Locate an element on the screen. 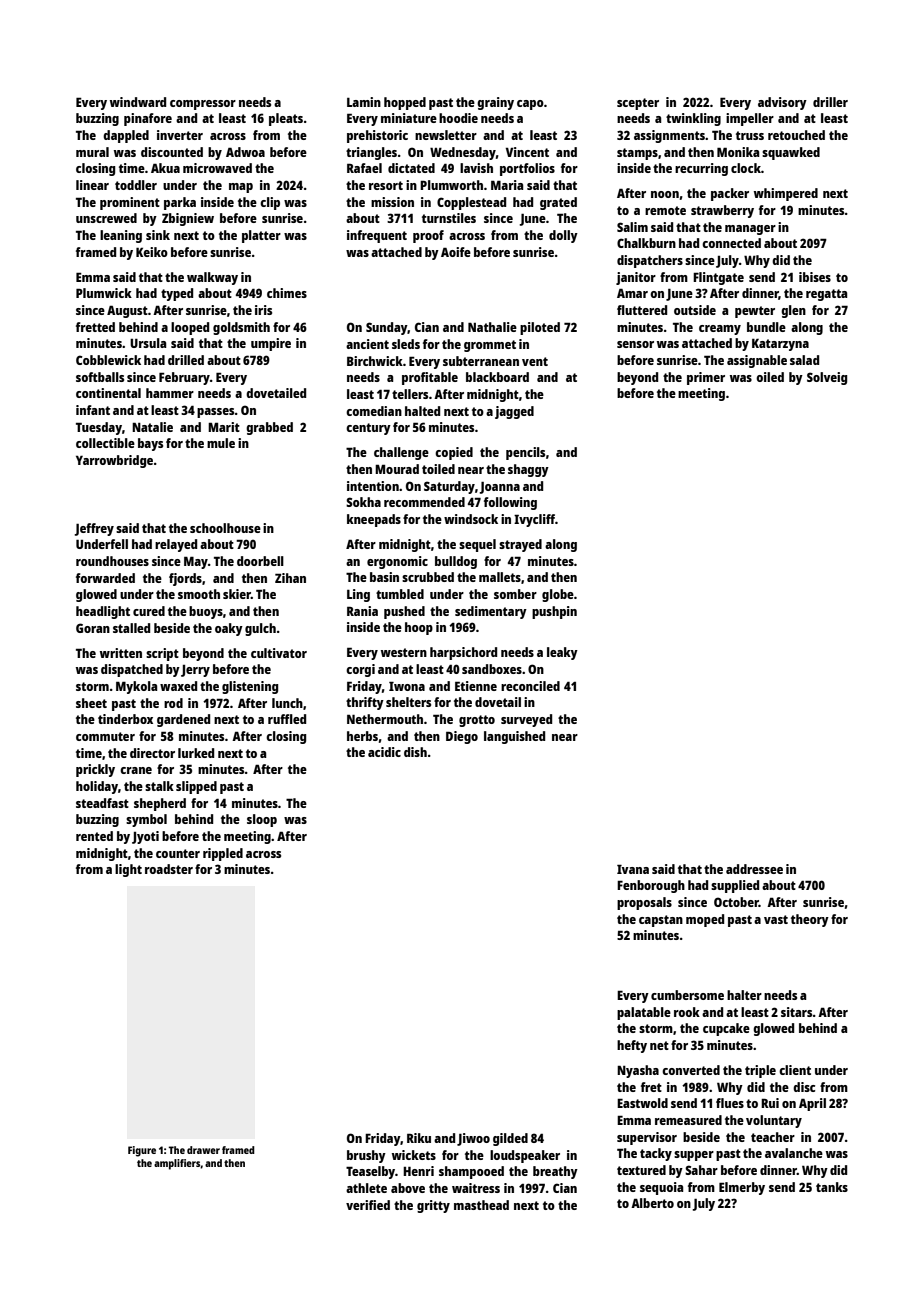 This screenshot has height=1308, width=924. Figure is located at coordinates (142, 1151).
